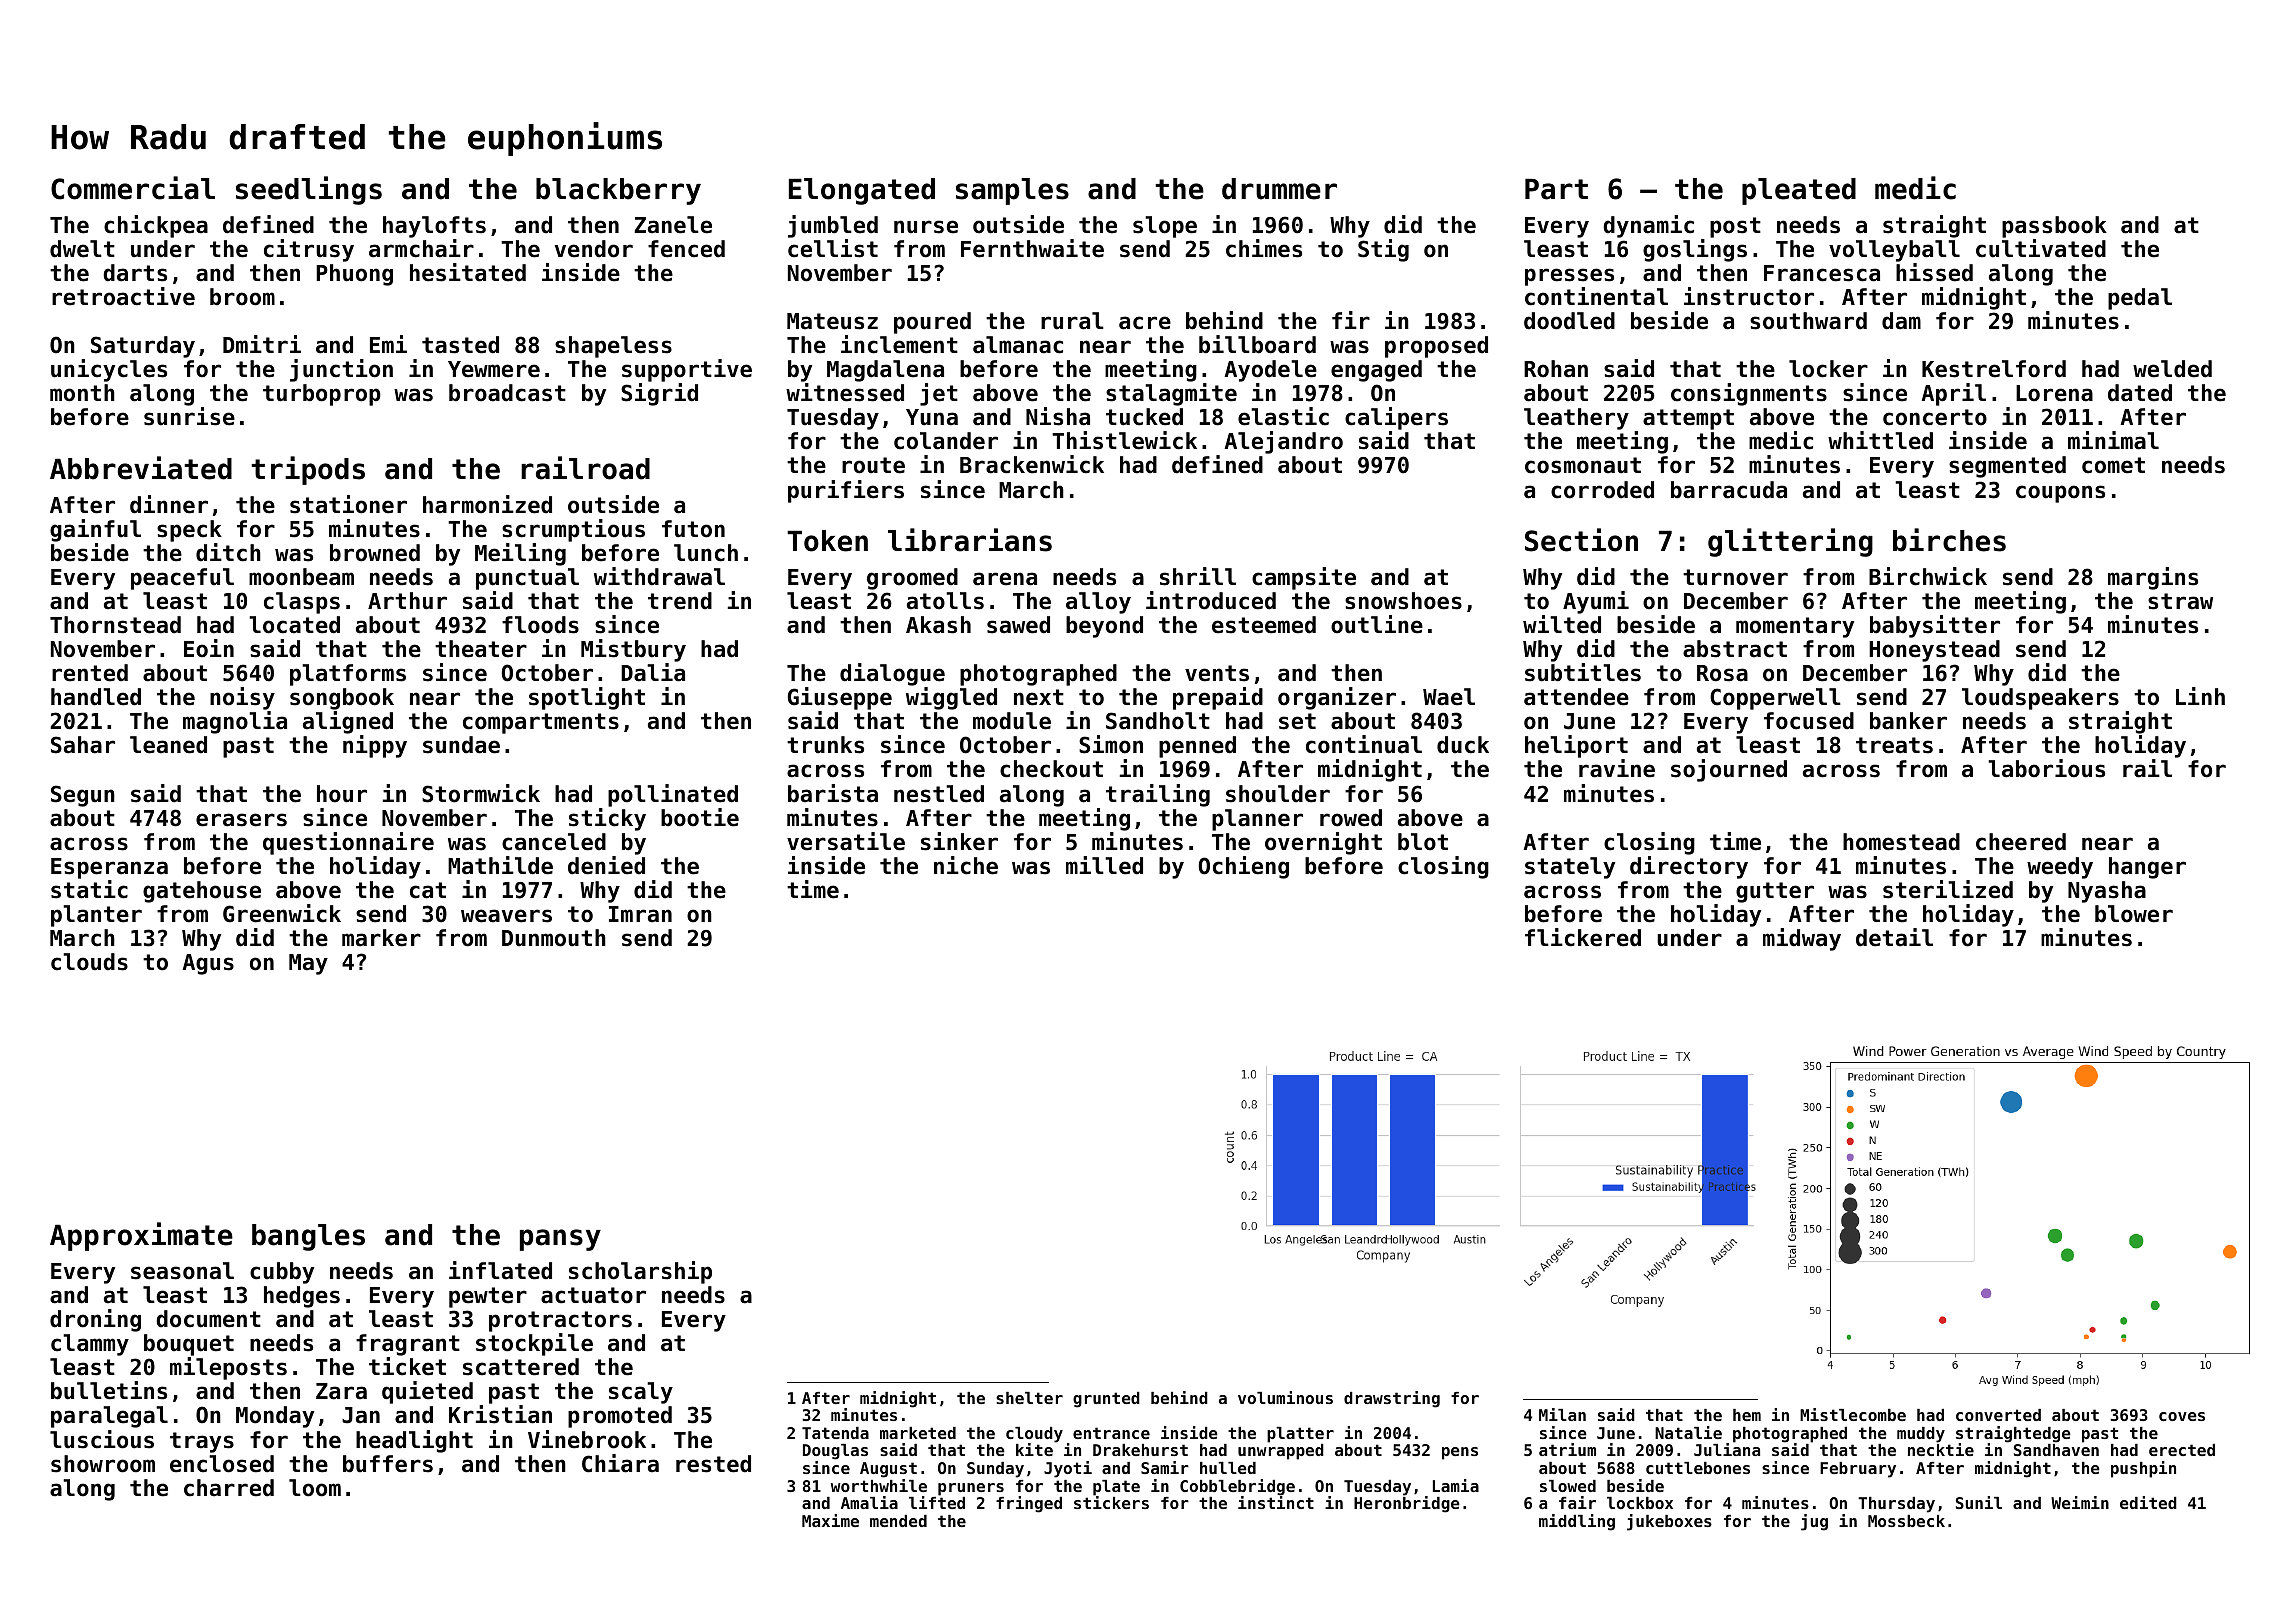 Image resolution: width=2282 pixels, height=1614 pixels. Describe the element at coordinates (1747, 1415) in the screenshot. I see `hem` at that location.
